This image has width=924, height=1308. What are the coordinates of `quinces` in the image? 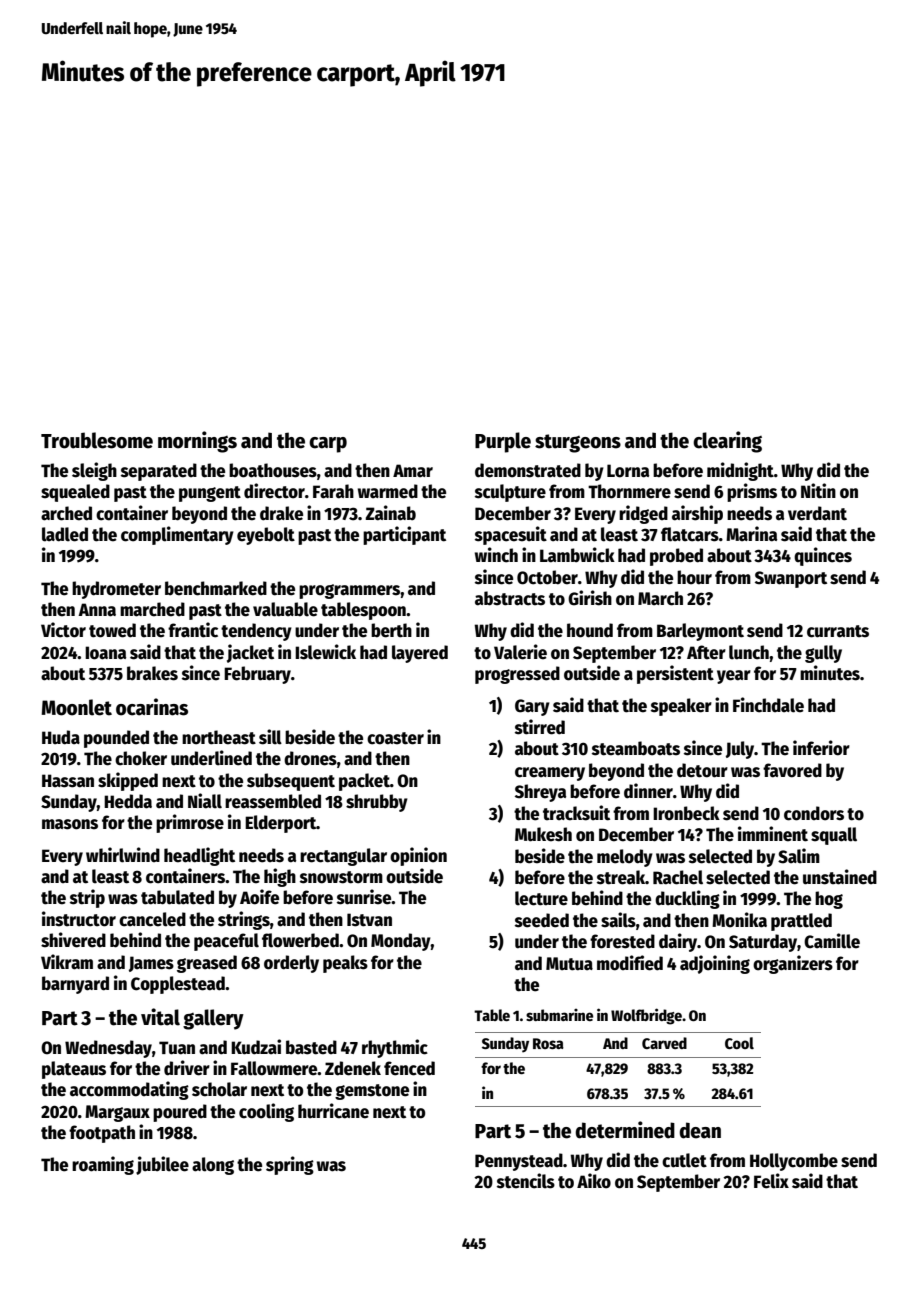 It's located at (823, 556).
